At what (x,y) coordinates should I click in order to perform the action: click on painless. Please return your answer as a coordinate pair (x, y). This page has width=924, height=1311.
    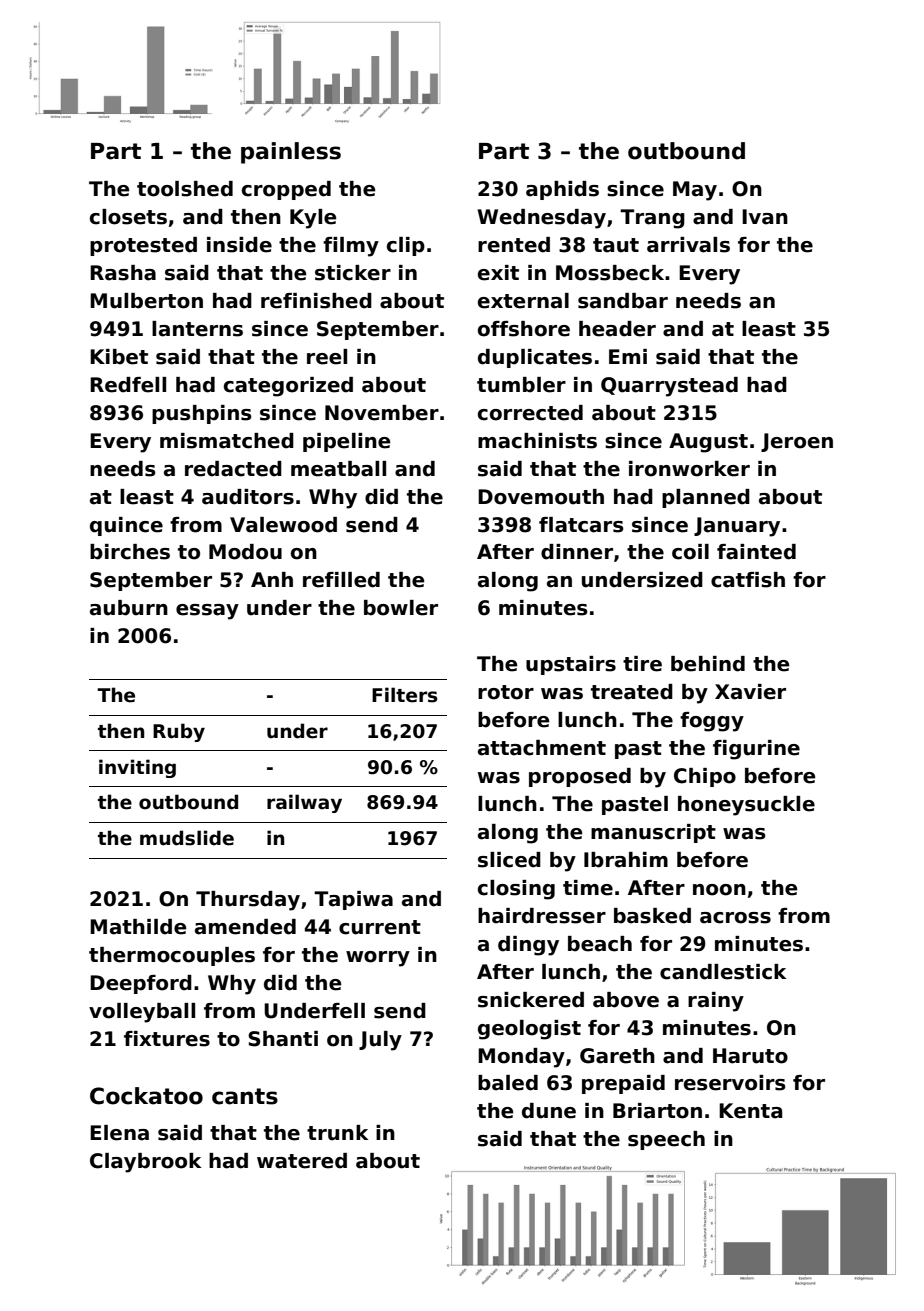
    Looking at the image, I should click on (291, 153).
